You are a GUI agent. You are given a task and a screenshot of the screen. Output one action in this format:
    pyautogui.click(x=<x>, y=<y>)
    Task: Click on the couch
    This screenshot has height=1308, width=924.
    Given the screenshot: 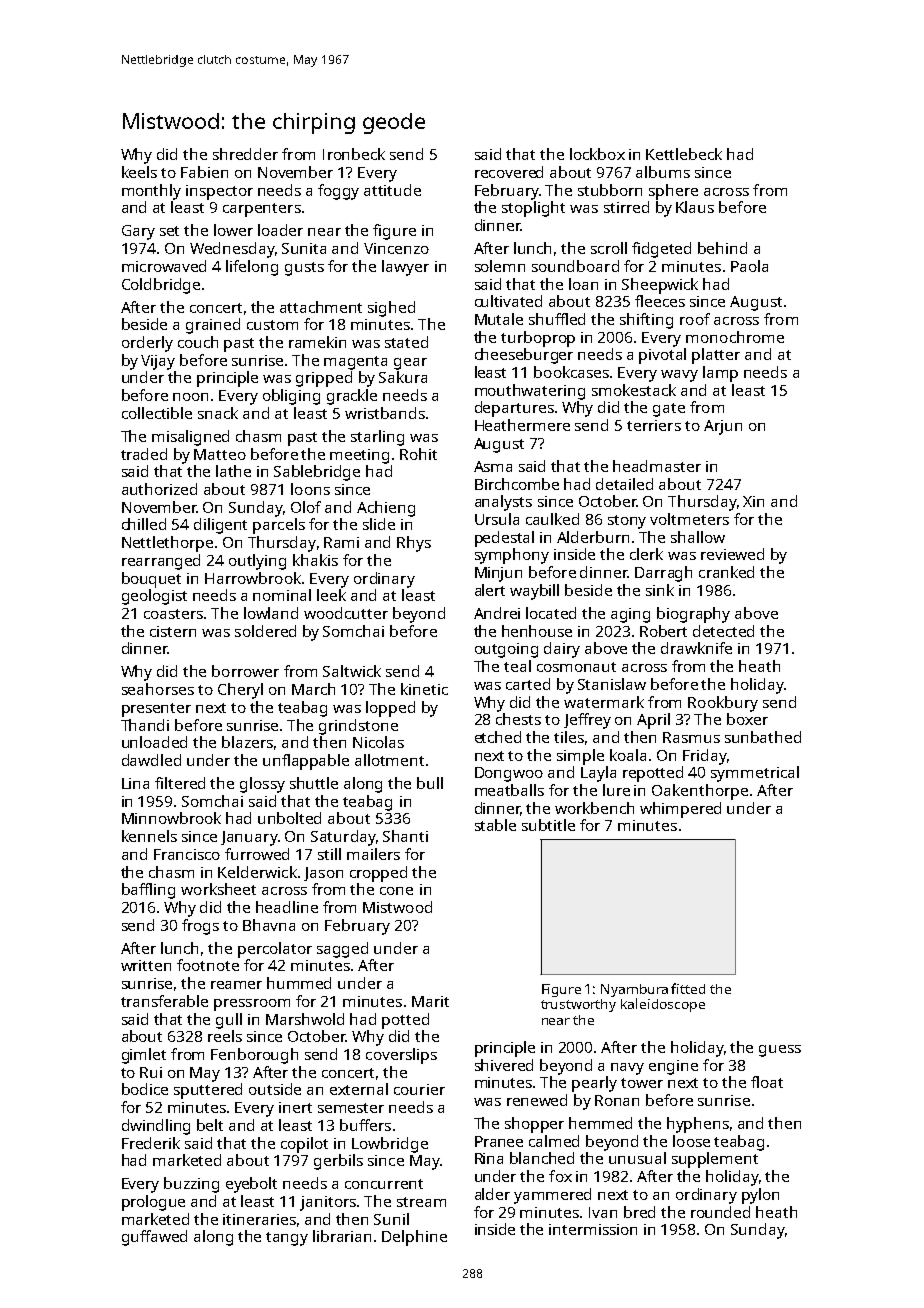 What is the action you would take?
    pyautogui.click(x=198, y=342)
